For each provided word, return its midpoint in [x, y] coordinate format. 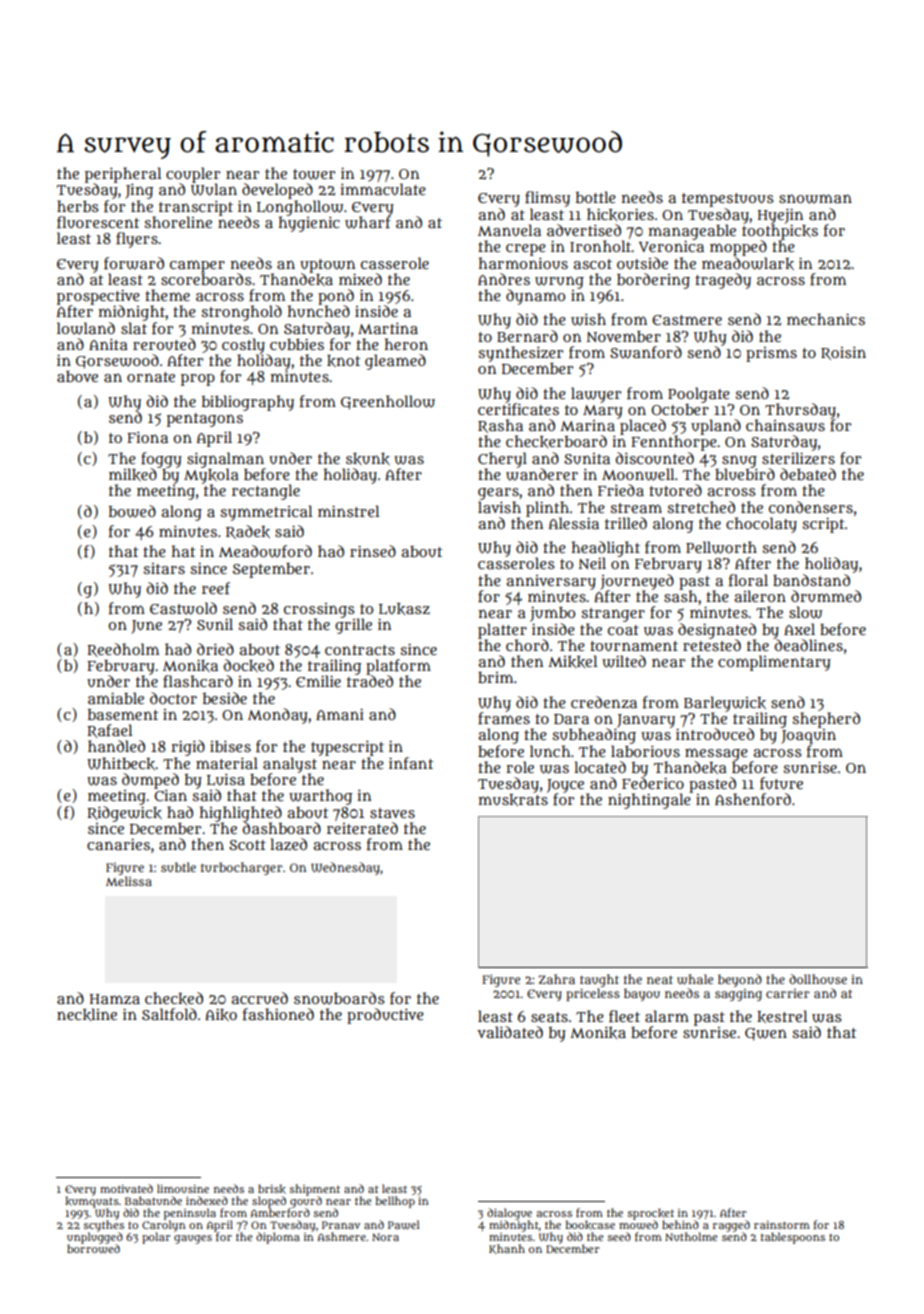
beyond [740, 980]
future [781, 783]
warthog [320, 797]
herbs [78, 206]
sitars [164, 568]
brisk [272, 1189]
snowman [815, 199]
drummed [826, 596]
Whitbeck [121, 763]
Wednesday [345, 868]
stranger [613, 615]
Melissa [129, 881]
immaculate [383, 189]
